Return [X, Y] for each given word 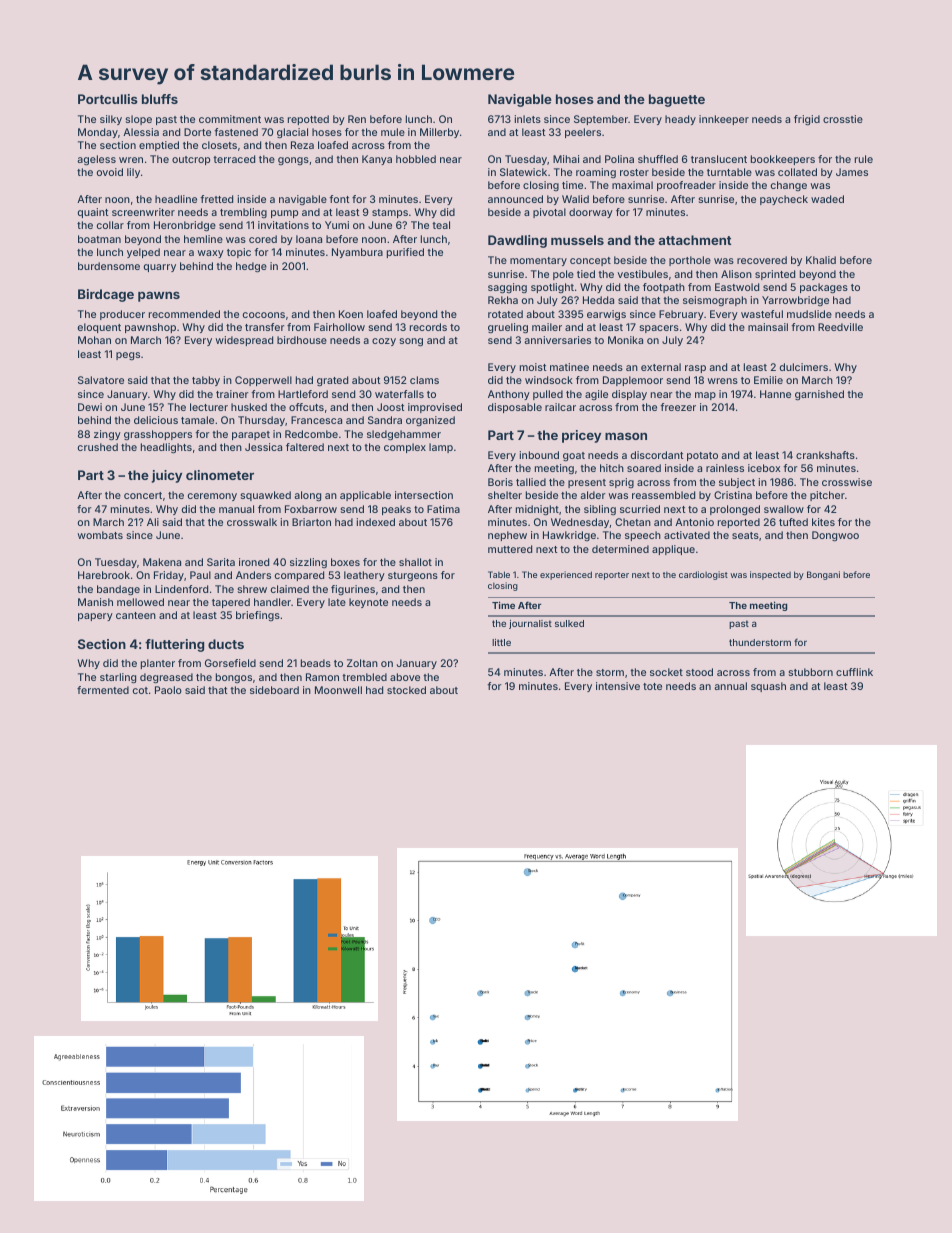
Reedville [840, 327]
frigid [807, 120]
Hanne [775, 394]
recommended [184, 314]
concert [143, 495]
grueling [508, 328]
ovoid [110, 172]
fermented [103, 690]
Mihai [566, 159]
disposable [515, 408]
